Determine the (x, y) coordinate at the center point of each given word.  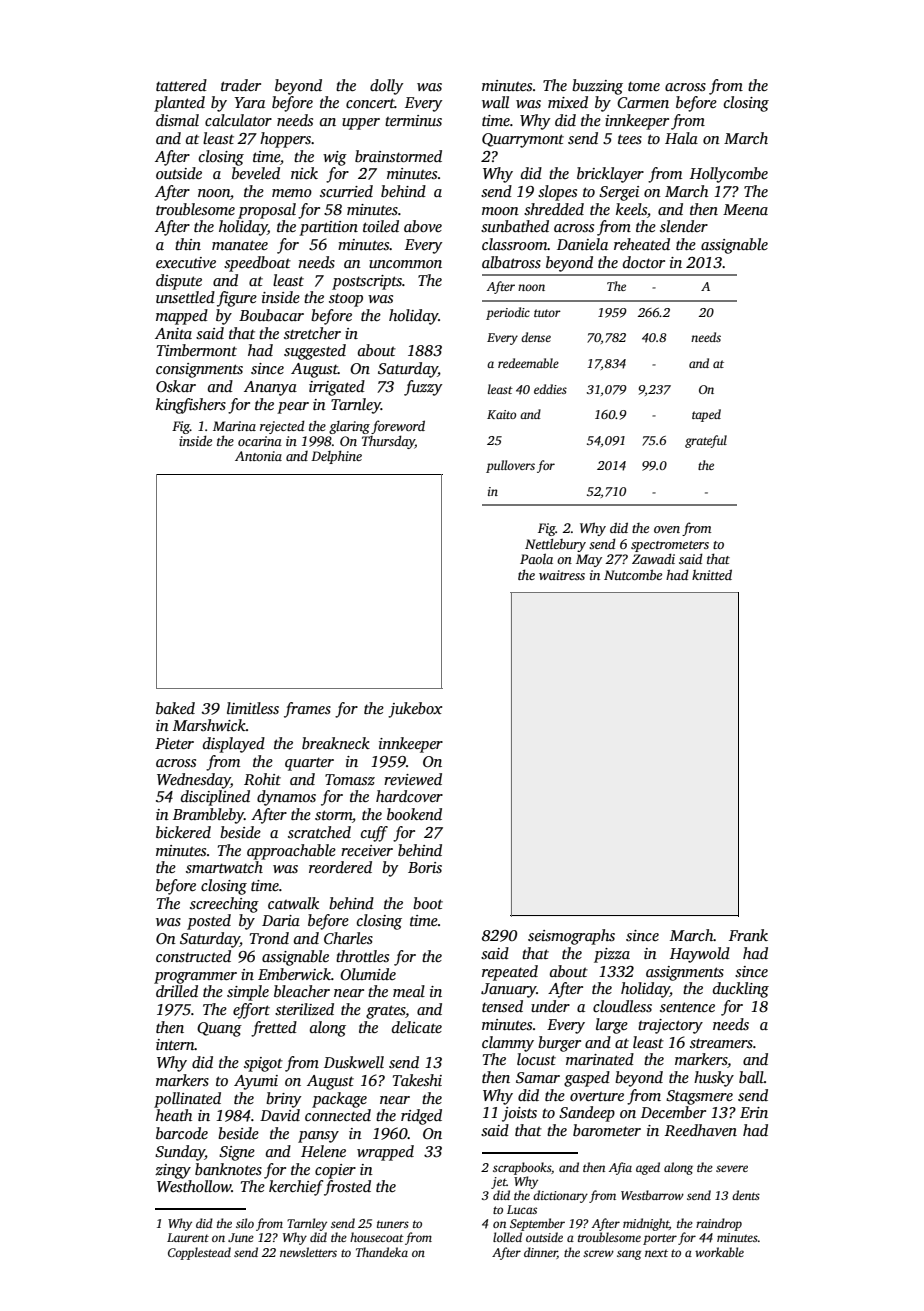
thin (188, 244)
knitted (712, 574)
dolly (386, 87)
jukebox (415, 710)
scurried (346, 191)
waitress (562, 575)
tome (644, 86)
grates (386, 1012)
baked (175, 708)
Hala (681, 138)
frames (307, 710)
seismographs (571, 937)
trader (241, 85)
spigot (263, 1064)
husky (714, 1079)
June (241, 1237)
